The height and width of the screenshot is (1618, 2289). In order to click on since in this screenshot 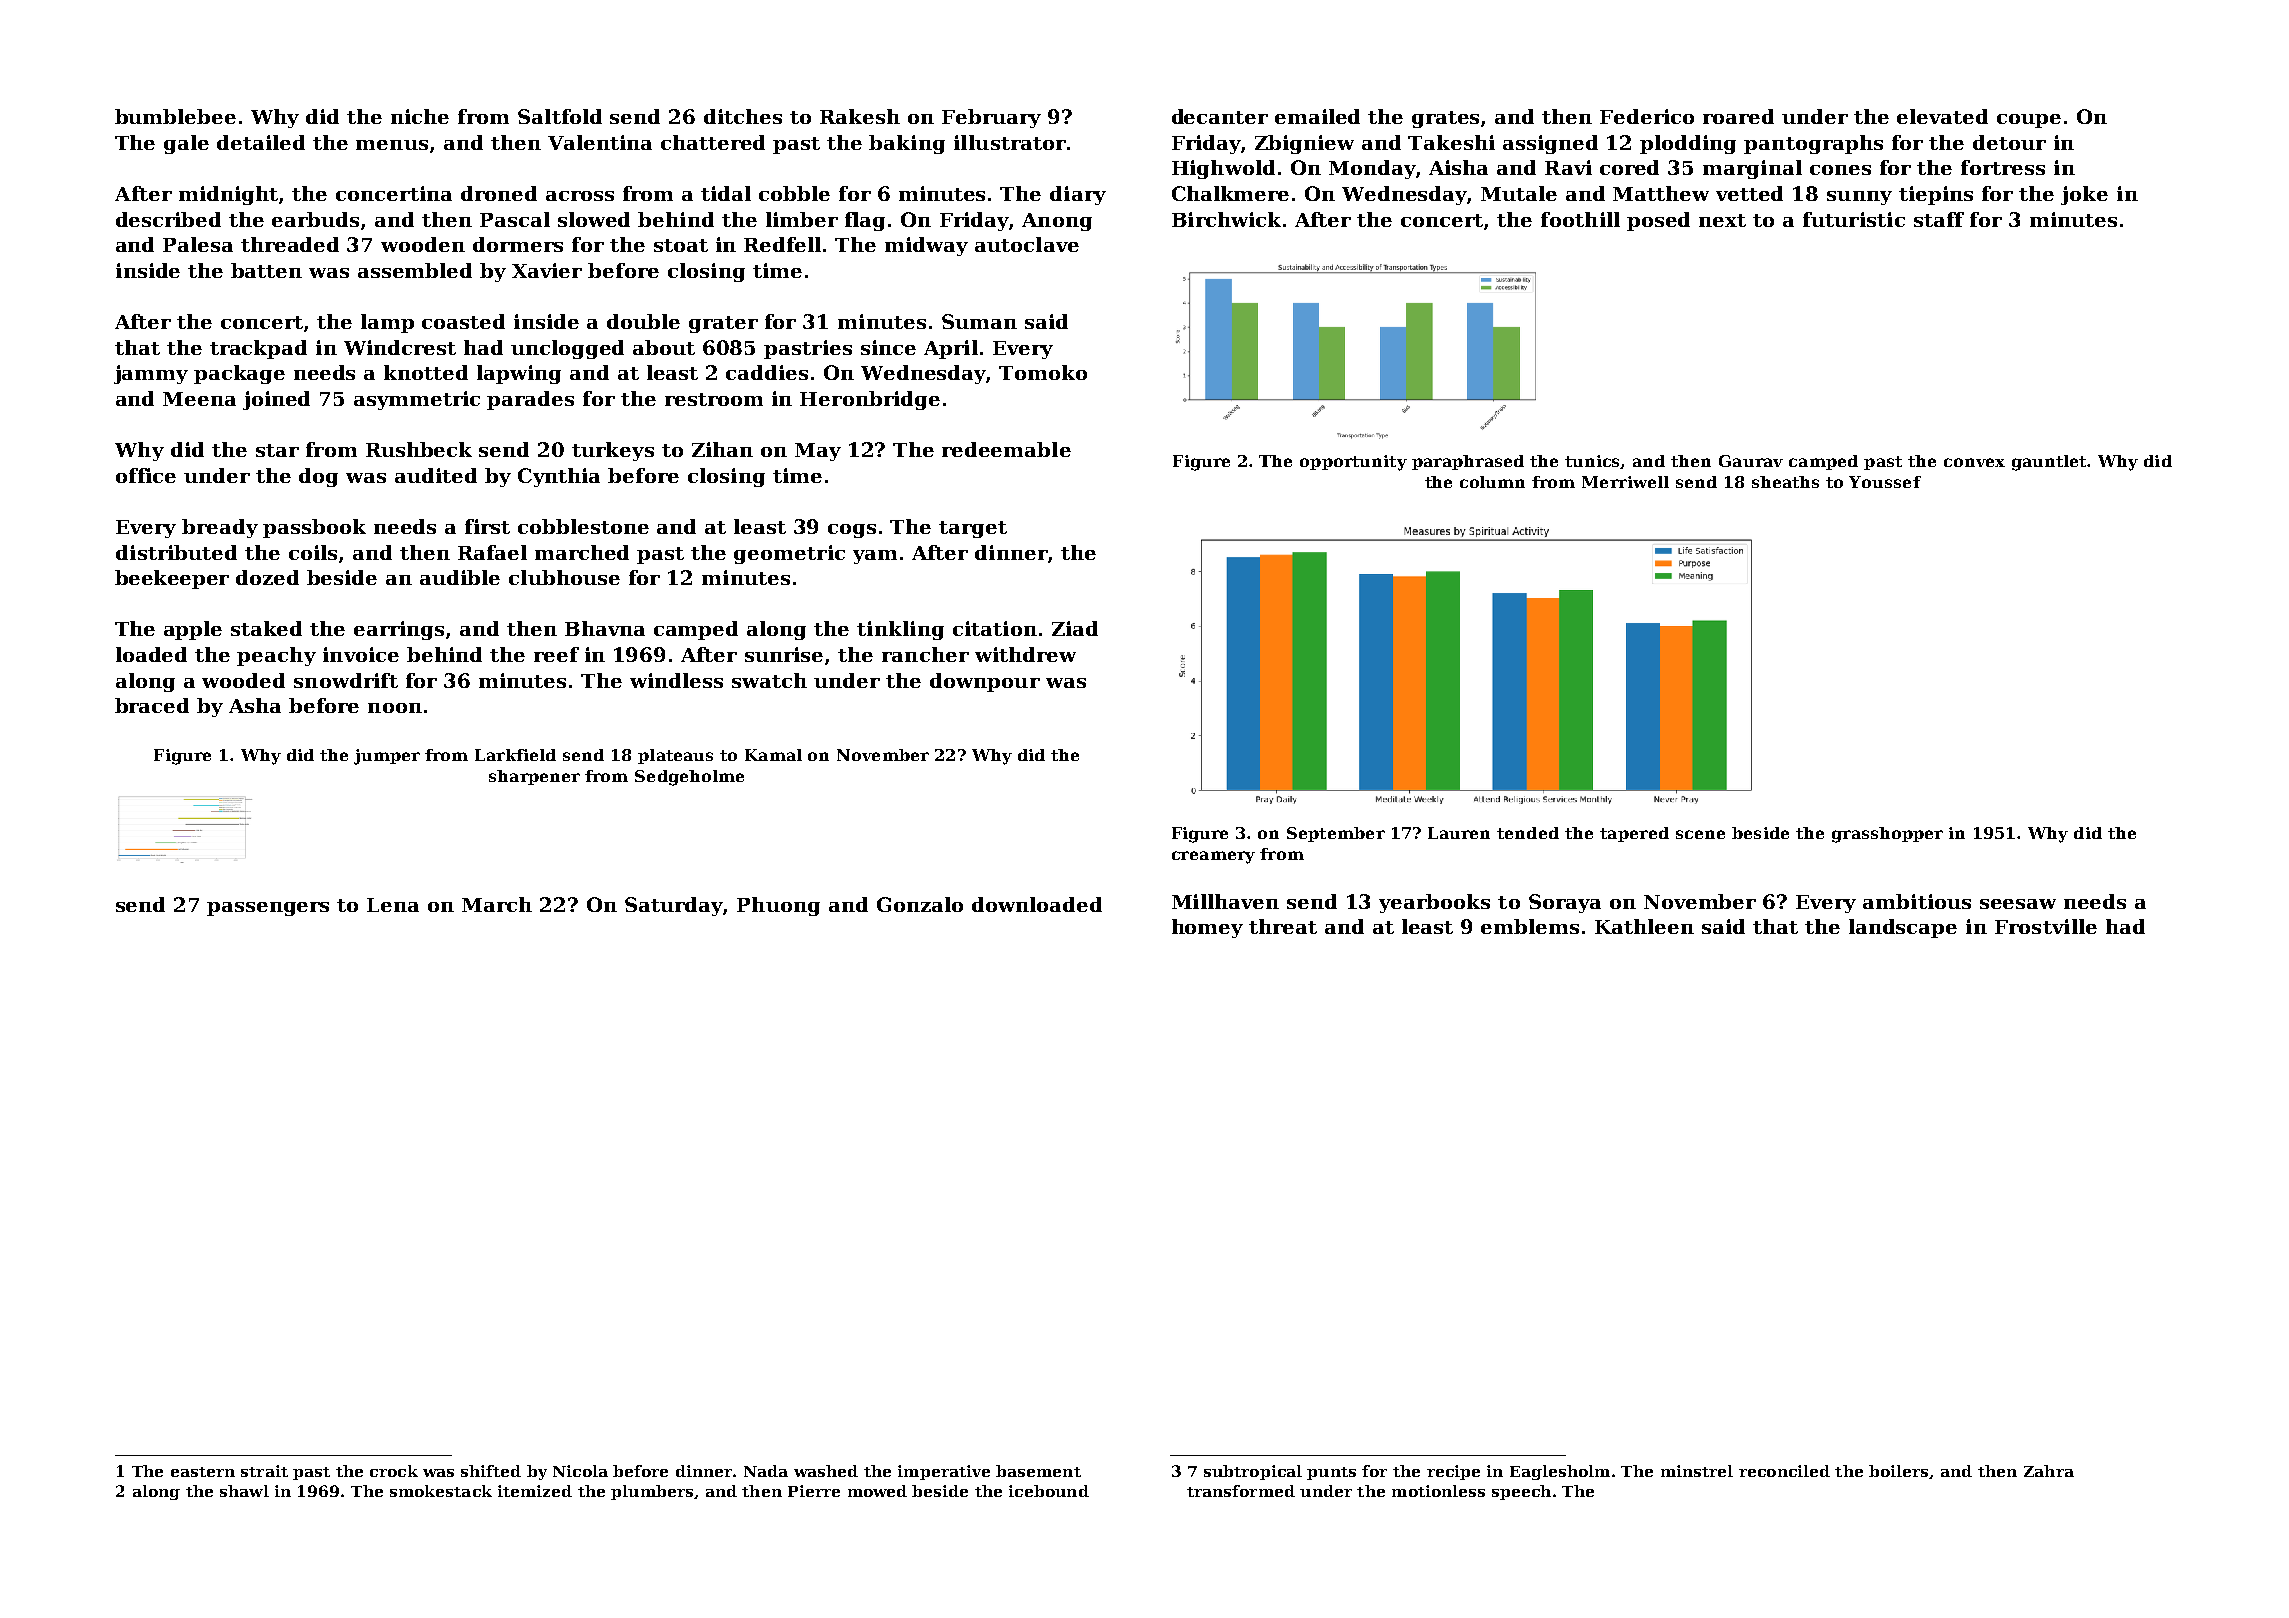, I will do `click(888, 347)`.
